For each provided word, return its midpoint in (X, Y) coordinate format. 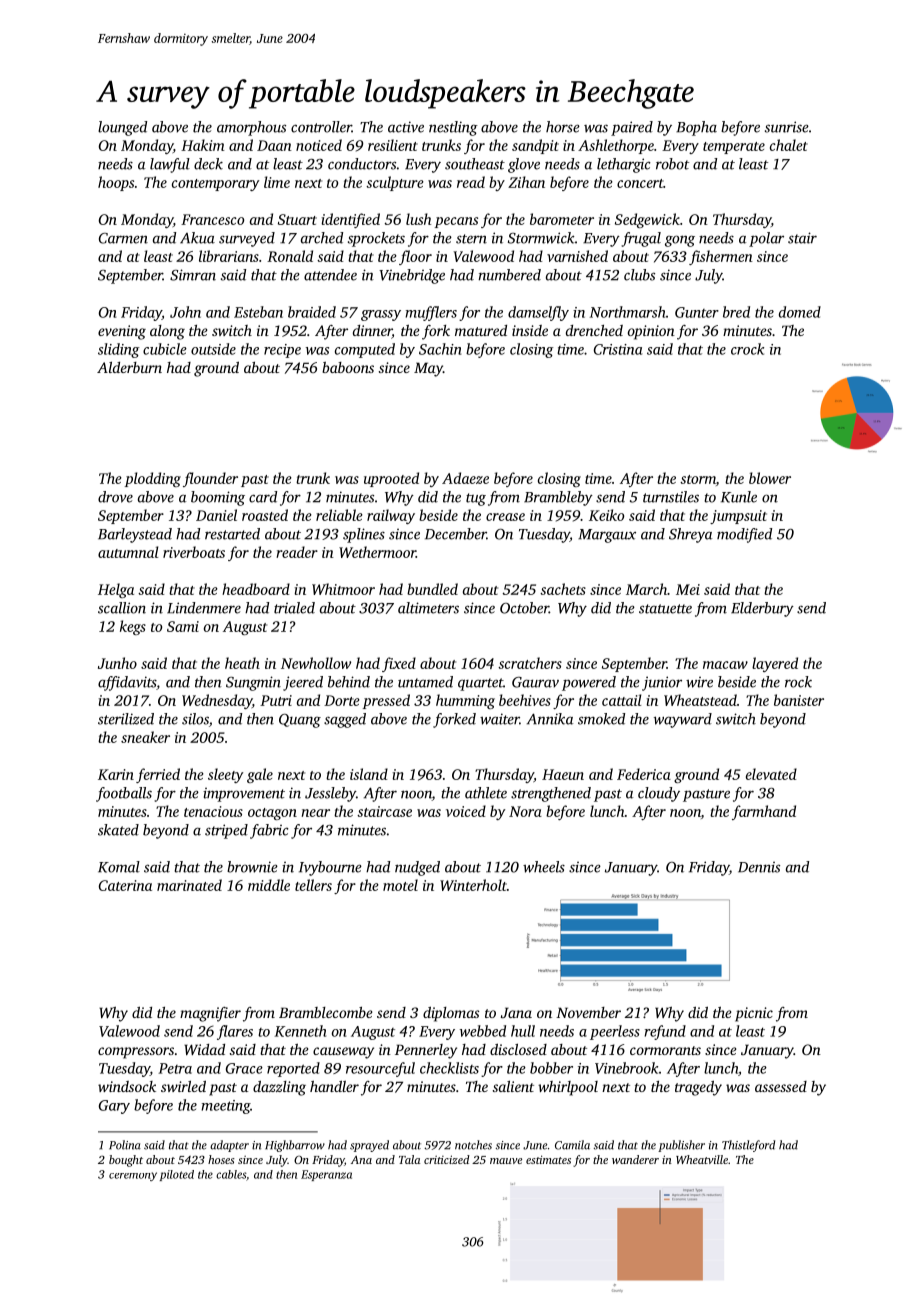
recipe (282, 351)
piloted (177, 1175)
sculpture (395, 183)
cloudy (659, 794)
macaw (725, 665)
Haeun (563, 774)
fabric (269, 831)
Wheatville (702, 1159)
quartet (480, 684)
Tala (409, 1159)
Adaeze (465, 478)
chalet (789, 145)
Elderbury (762, 609)
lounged (122, 128)
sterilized (126, 719)
